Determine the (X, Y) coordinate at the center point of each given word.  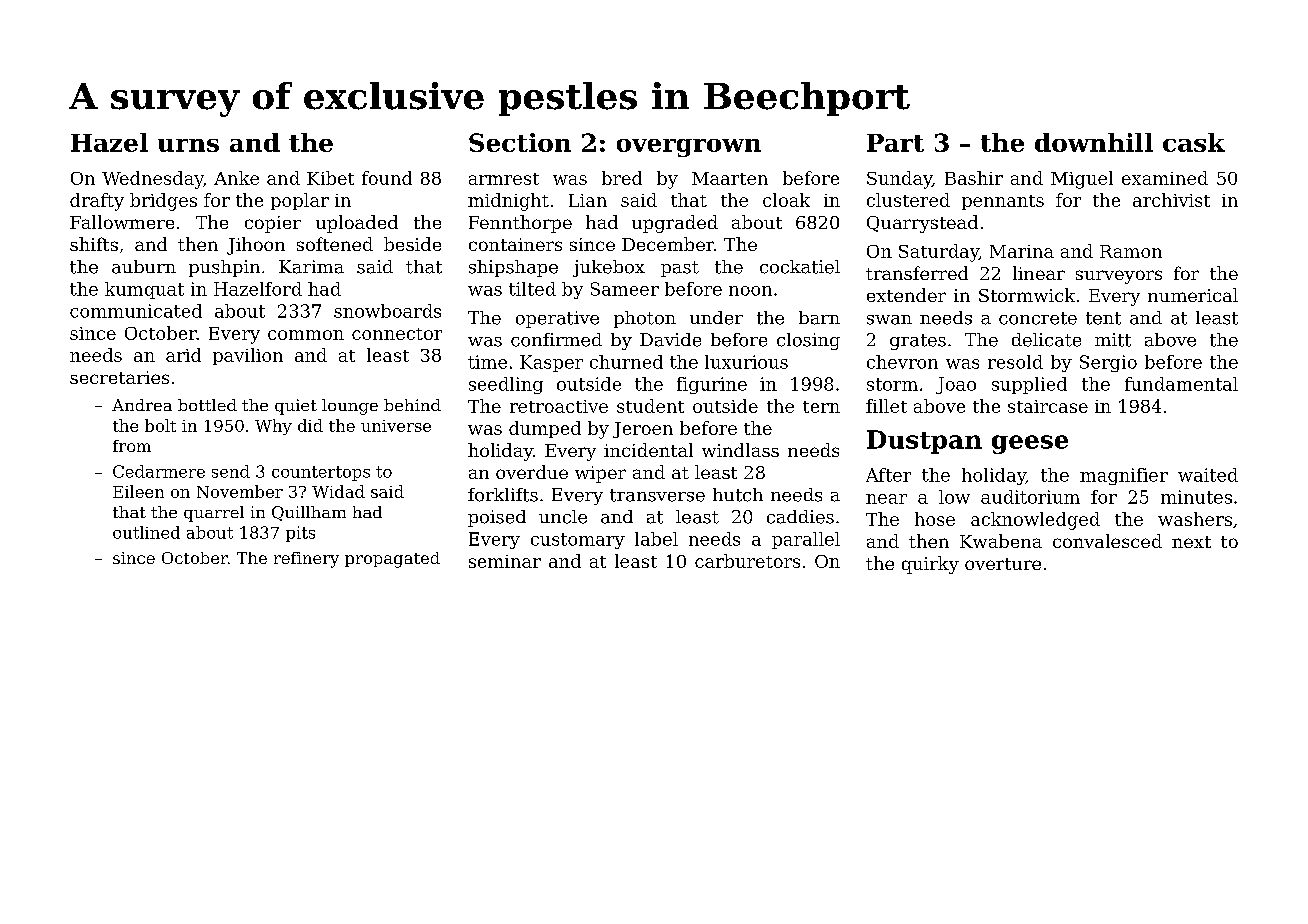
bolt (160, 425)
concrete (1038, 318)
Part (895, 143)
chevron (902, 362)
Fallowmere (122, 222)
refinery (306, 560)
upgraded (675, 224)
